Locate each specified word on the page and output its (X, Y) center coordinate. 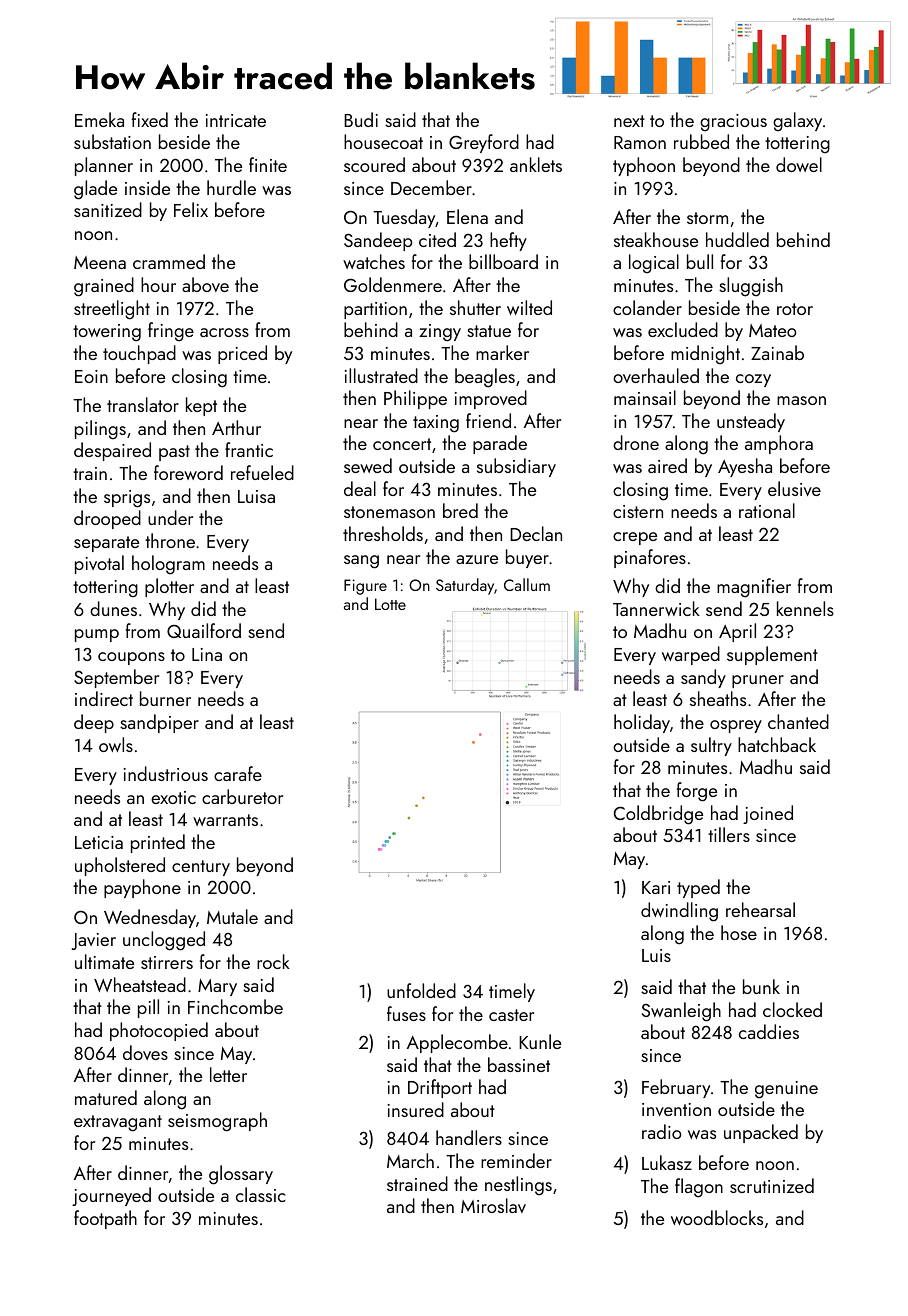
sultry (711, 746)
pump (97, 635)
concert (402, 444)
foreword (188, 472)
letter (228, 1074)
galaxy (797, 122)
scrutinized (772, 1185)
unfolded (421, 990)
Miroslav (493, 1205)
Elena (467, 216)
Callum (527, 584)
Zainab (777, 352)
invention (676, 1109)
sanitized (108, 209)
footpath (105, 1219)
